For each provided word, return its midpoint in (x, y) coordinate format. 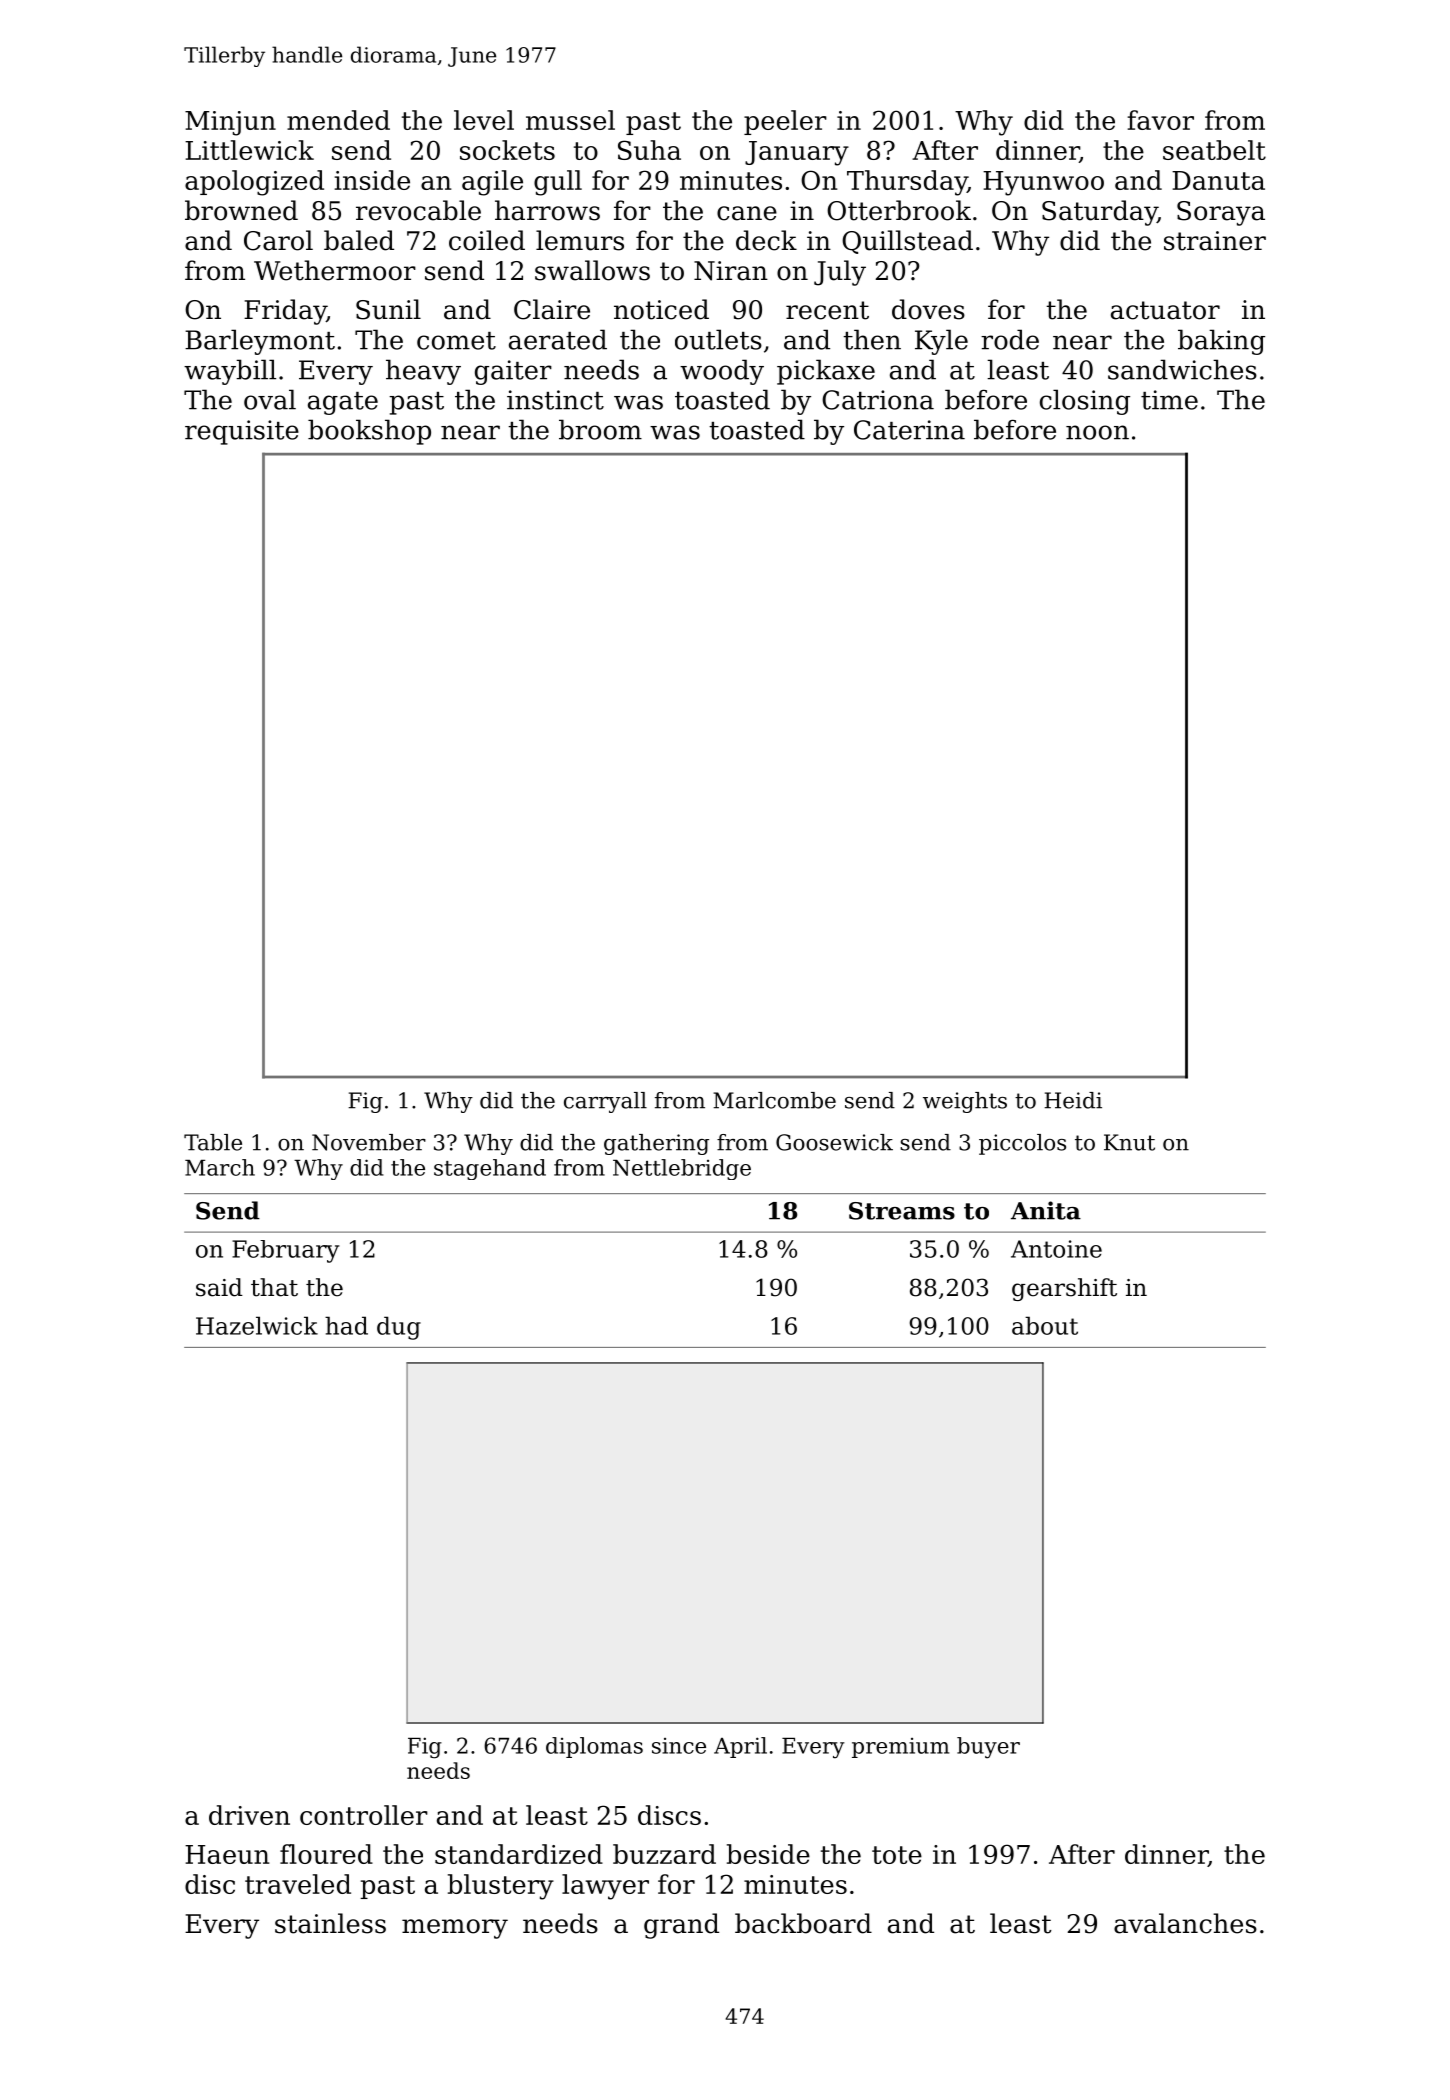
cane (747, 213)
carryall (605, 1102)
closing (1085, 402)
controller (364, 1815)
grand (681, 1926)
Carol (278, 240)
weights (965, 1102)
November (369, 1142)
